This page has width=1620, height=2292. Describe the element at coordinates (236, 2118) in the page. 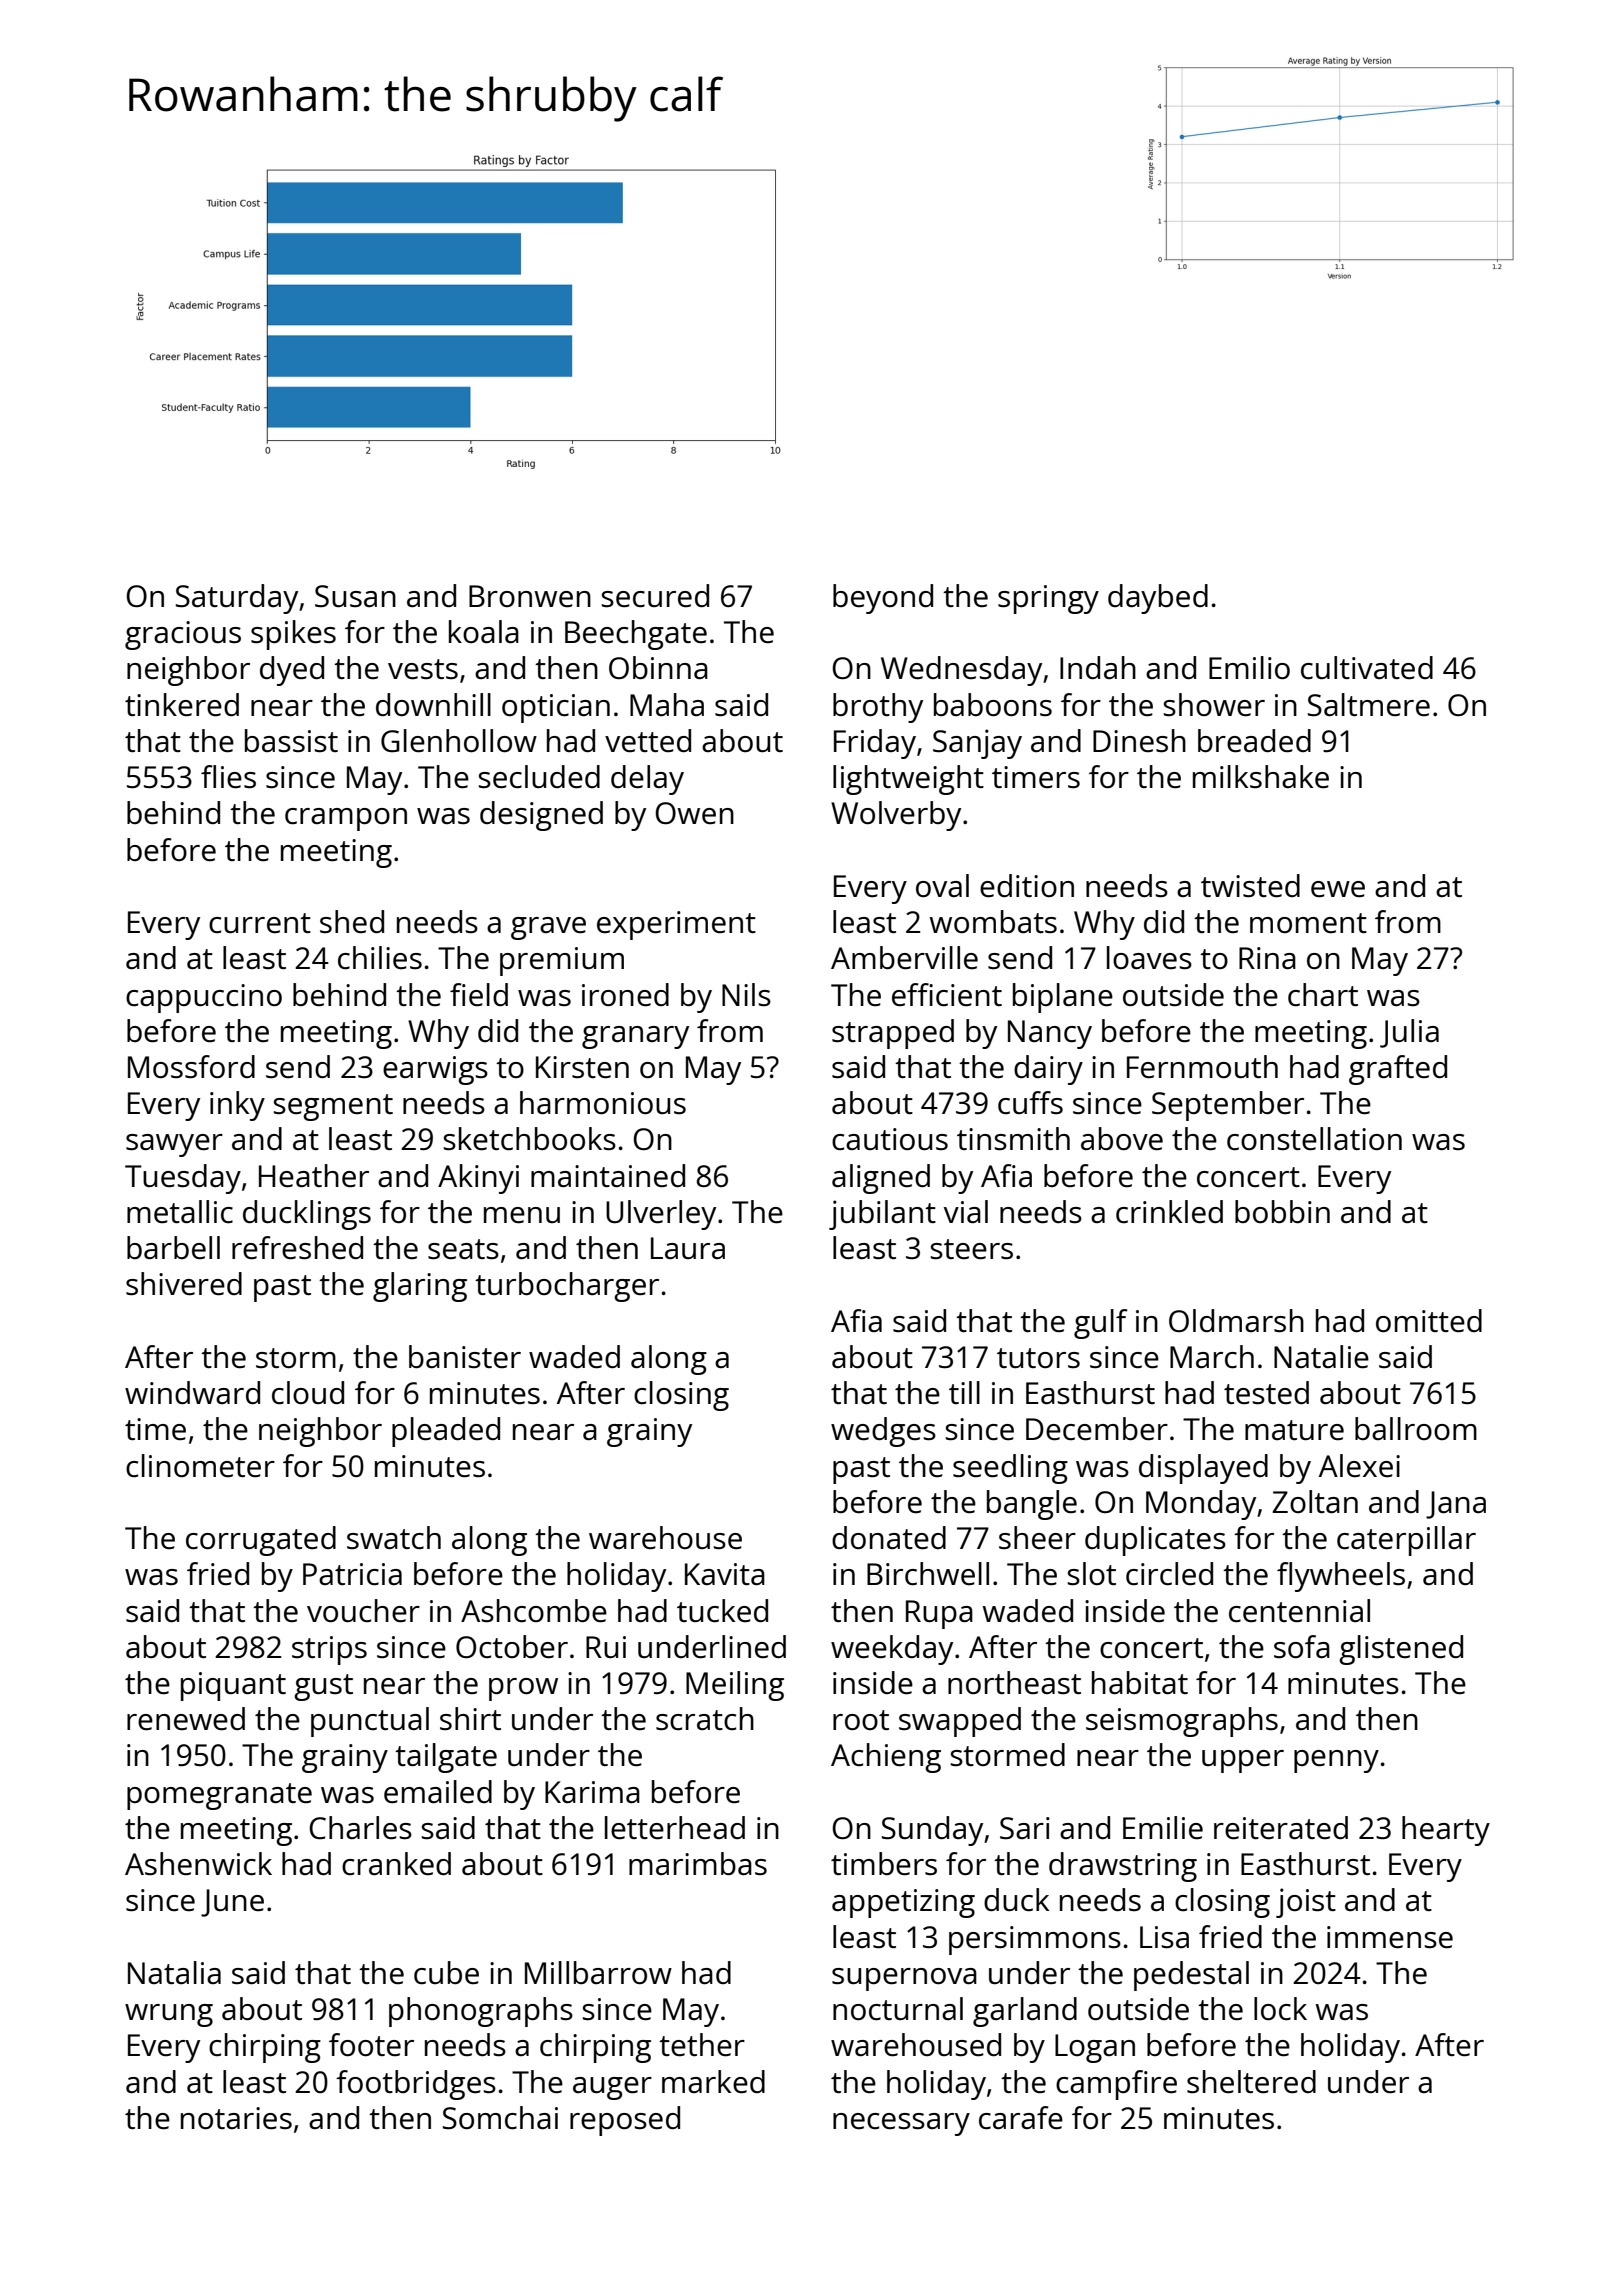

I see `notaries` at that location.
